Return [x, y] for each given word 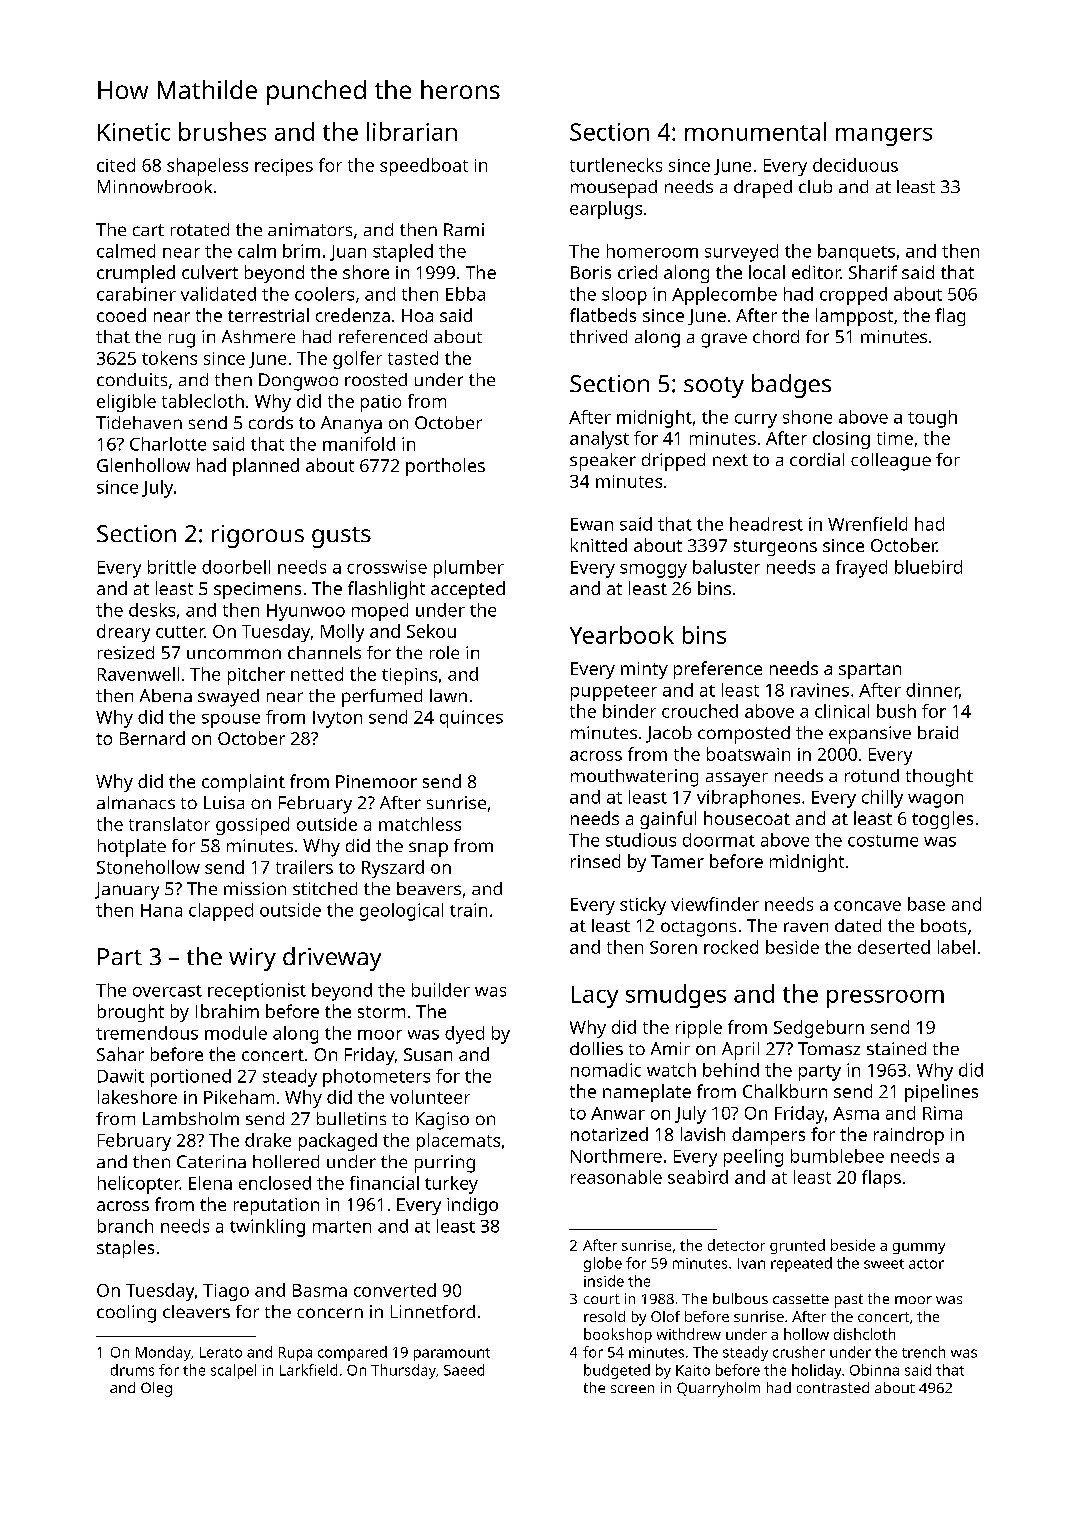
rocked [731, 947]
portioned [191, 1078]
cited [116, 165]
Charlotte [168, 444]
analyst [599, 440]
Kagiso [442, 1121]
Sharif [873, 272]
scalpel [233, 1371]
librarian [412, 131]
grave [724, 340]
